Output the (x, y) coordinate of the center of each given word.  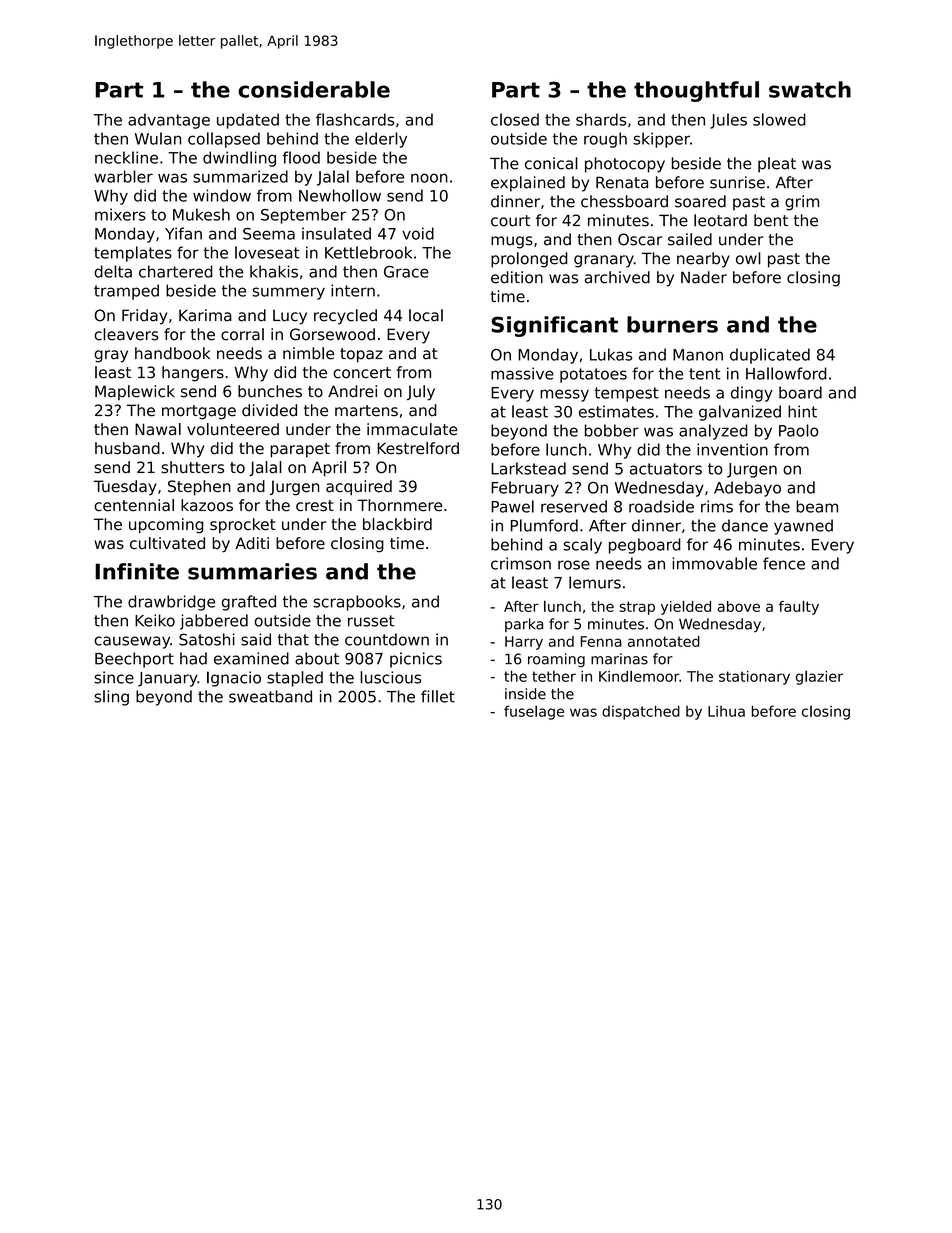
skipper (661, 140)
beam (817, 506)
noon (429, 178)
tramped (126, 292)
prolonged (529, 260)
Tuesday (125, 488)
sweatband (270, 696)
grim (802, 203)
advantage (169, 121)
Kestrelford (418, 448)
